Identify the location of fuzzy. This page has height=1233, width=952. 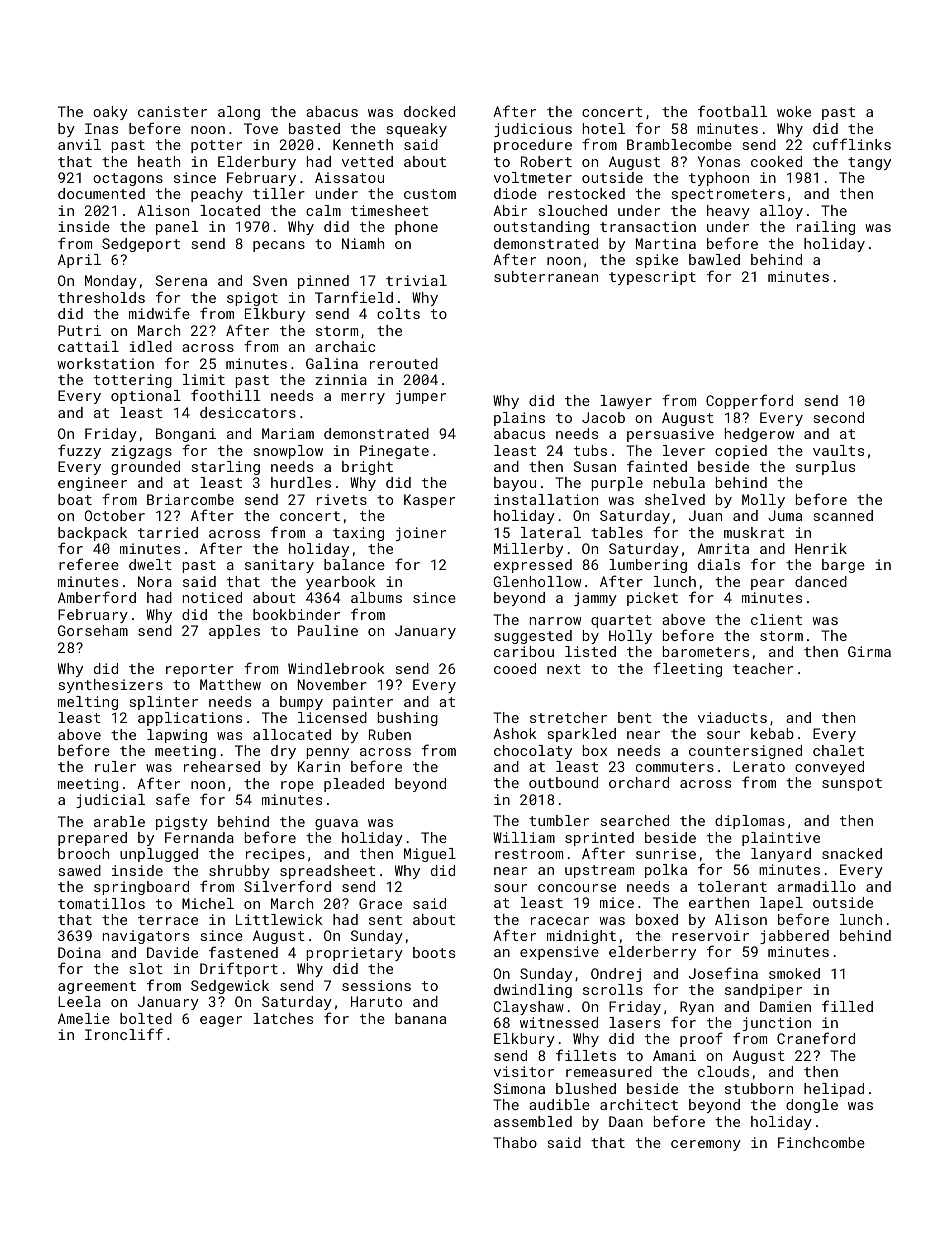
(79, 451).
